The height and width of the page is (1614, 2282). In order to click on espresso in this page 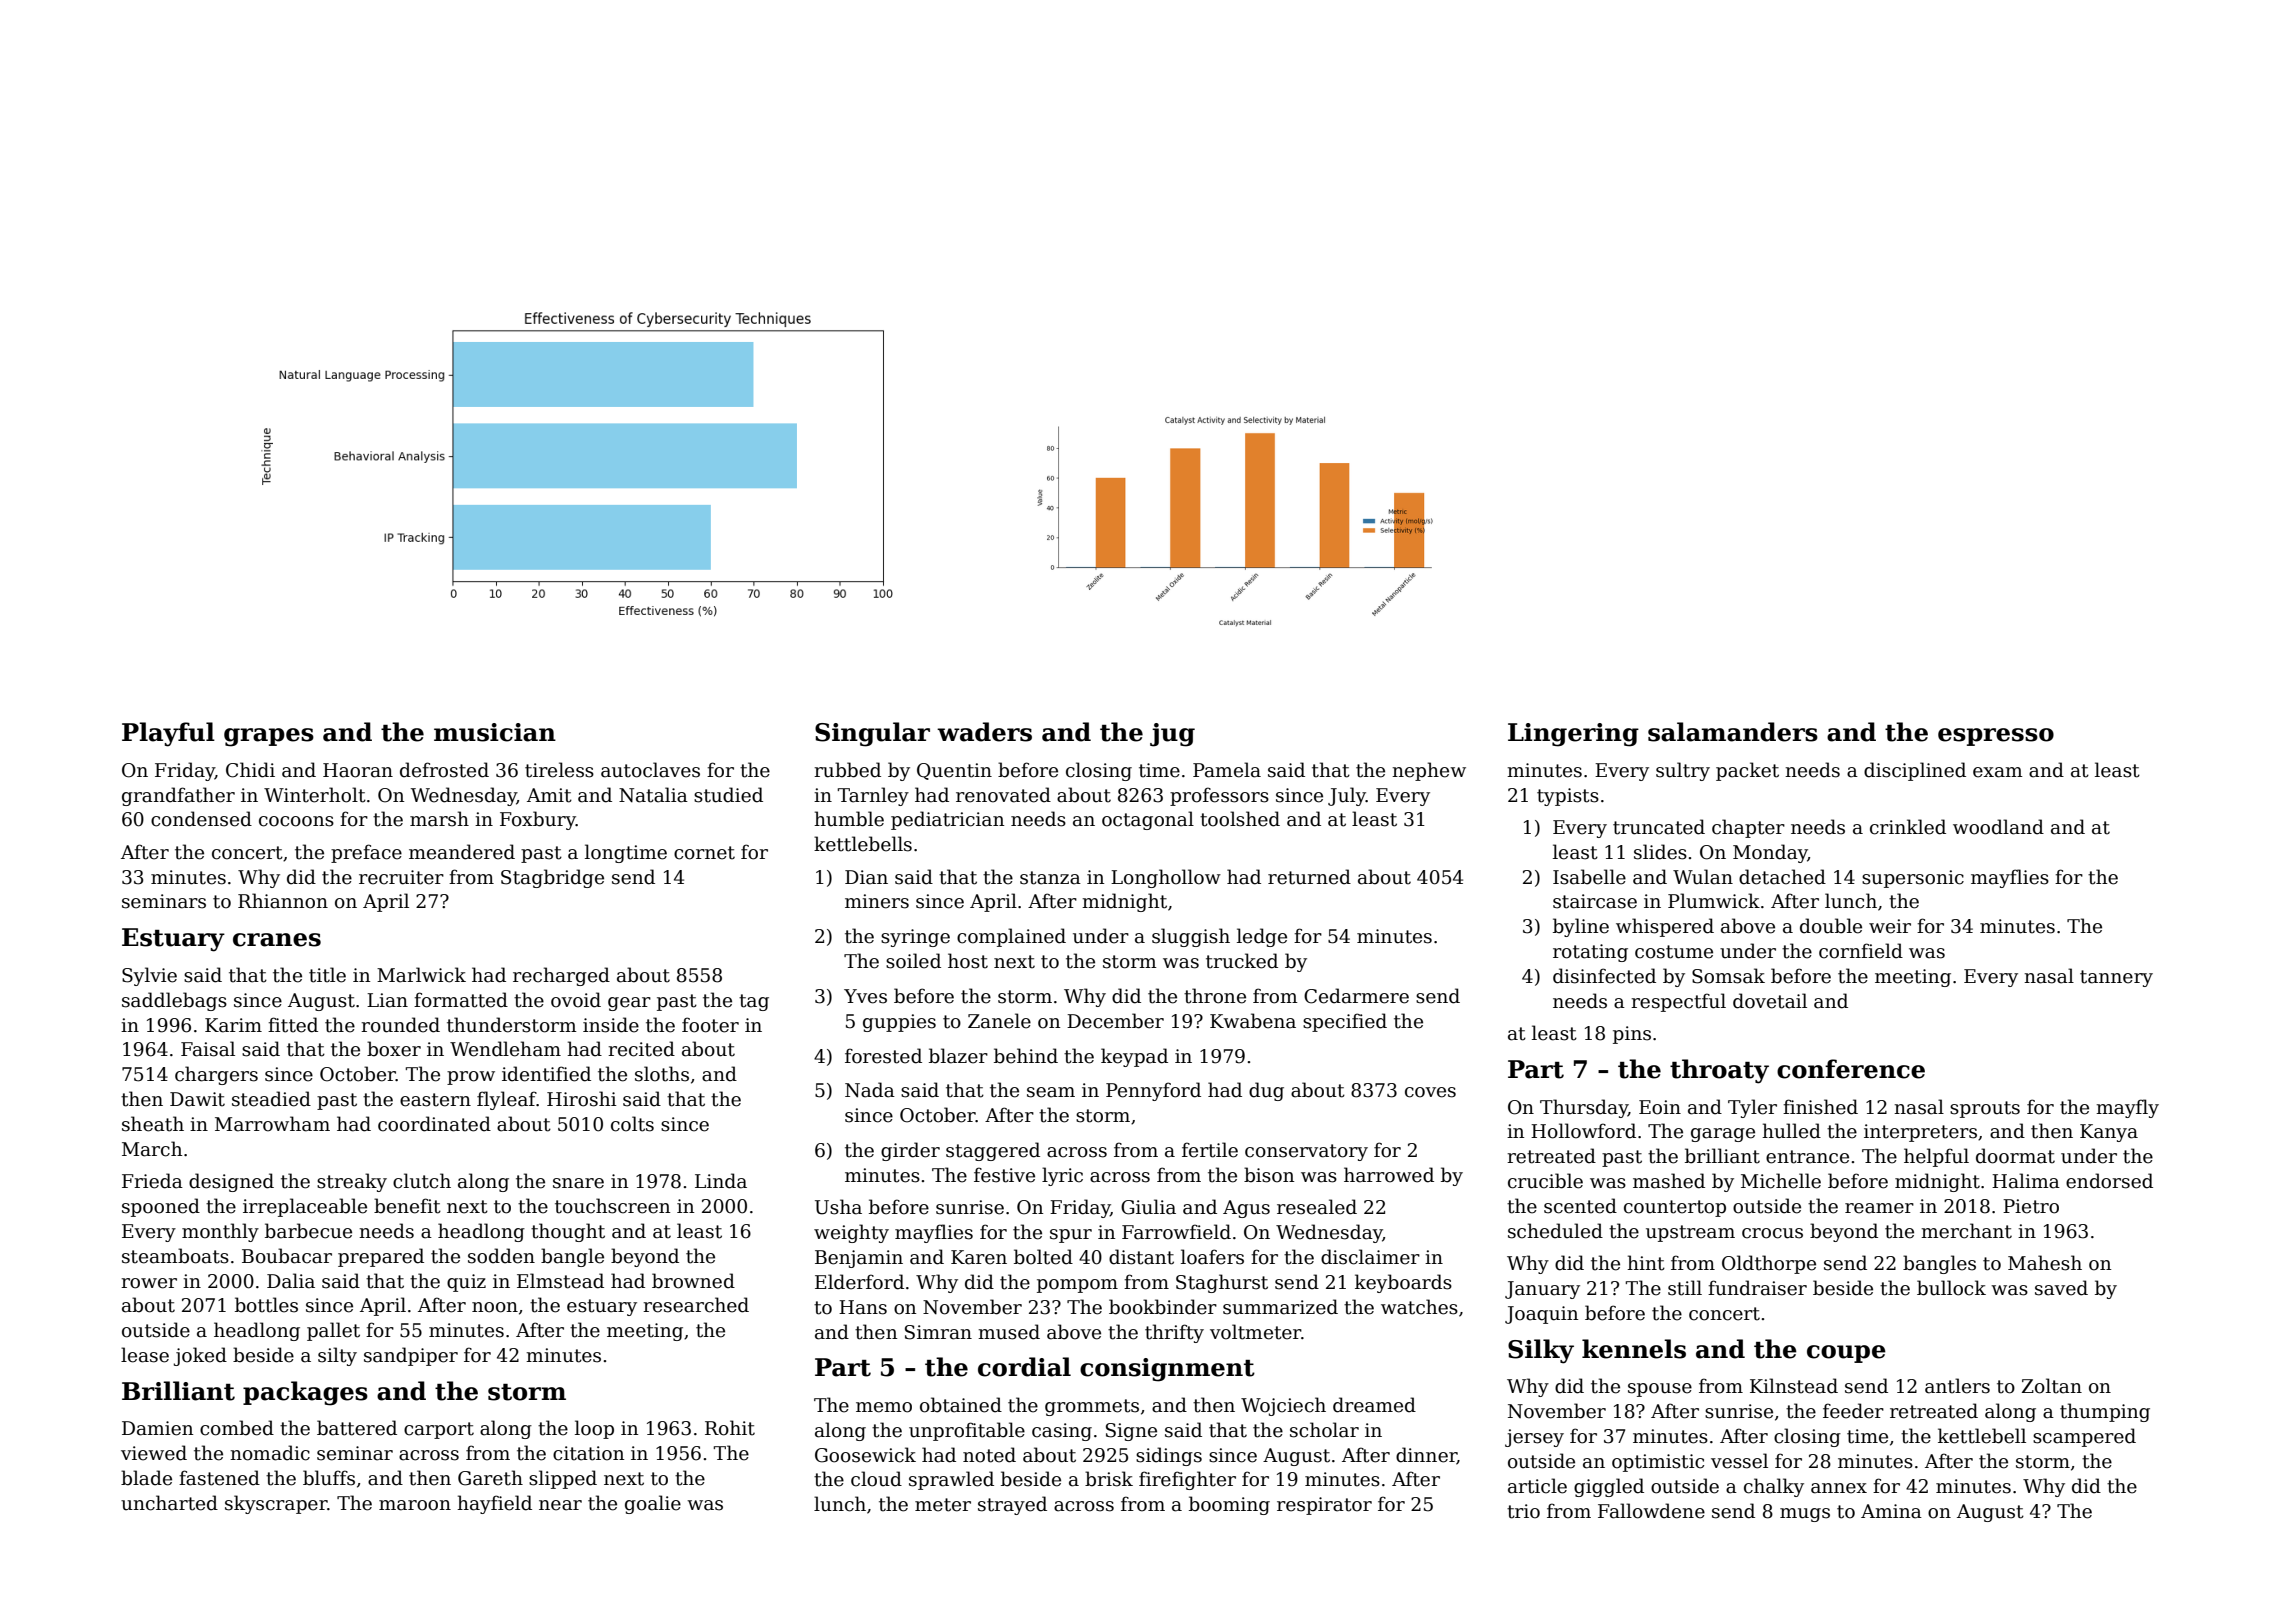, I will do `click(1996, 737)`.
